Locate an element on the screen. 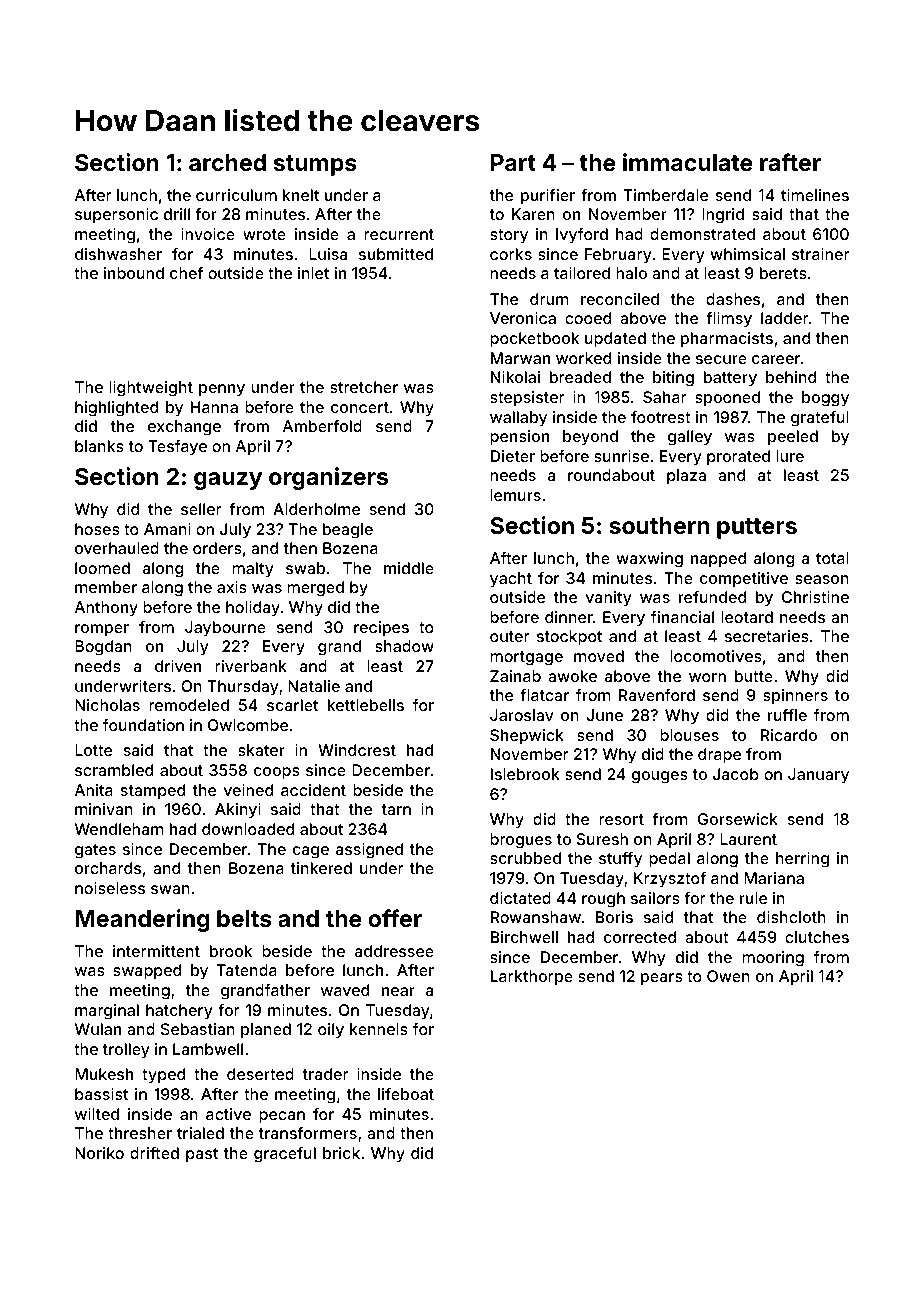  accident is located at coordinates (313, 790).
